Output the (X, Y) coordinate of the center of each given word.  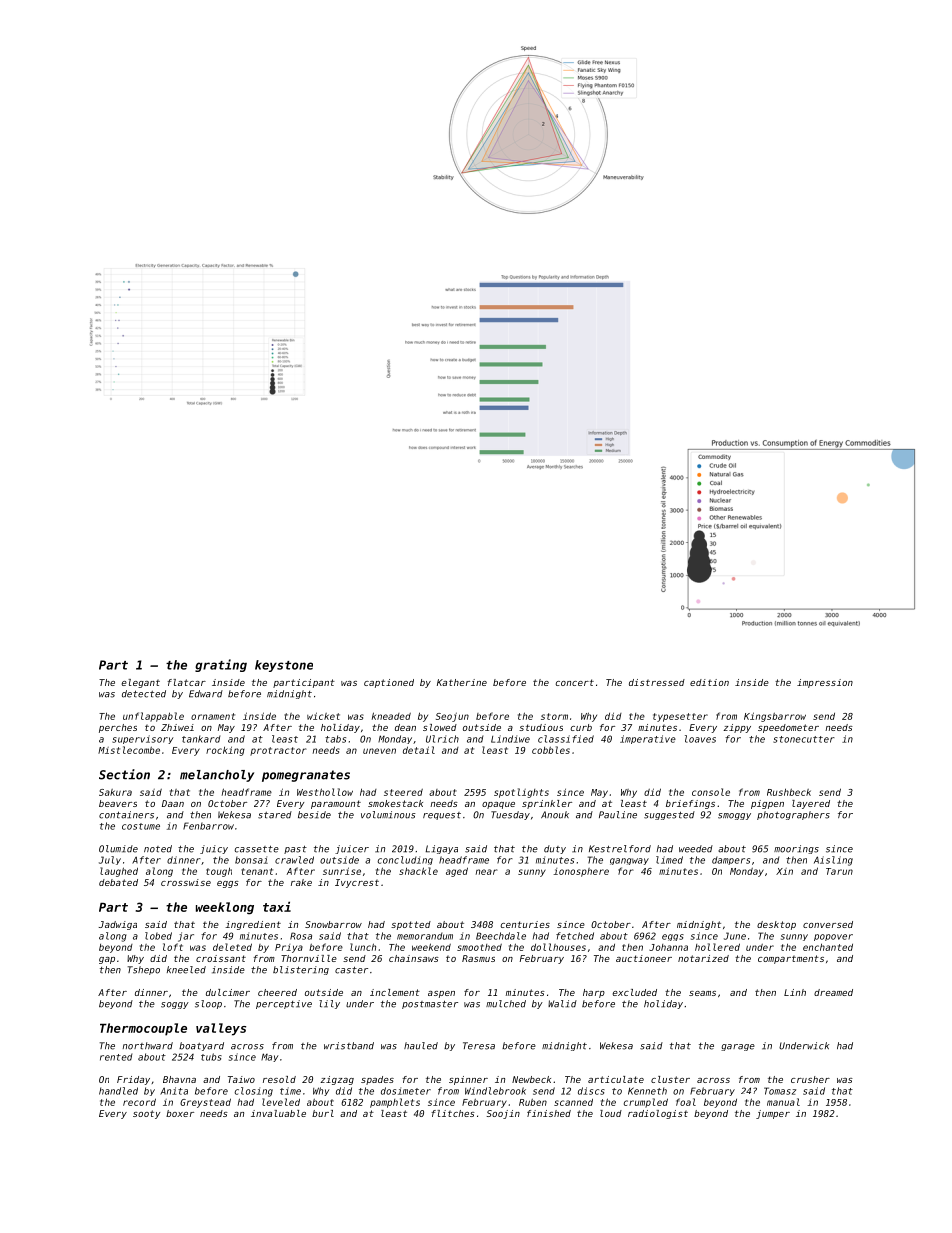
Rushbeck (789, 792)
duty (555, 849)
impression (825, 683)
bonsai (251, 860)
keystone (284, 666)
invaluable (278, 1113)
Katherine (462, 682)
